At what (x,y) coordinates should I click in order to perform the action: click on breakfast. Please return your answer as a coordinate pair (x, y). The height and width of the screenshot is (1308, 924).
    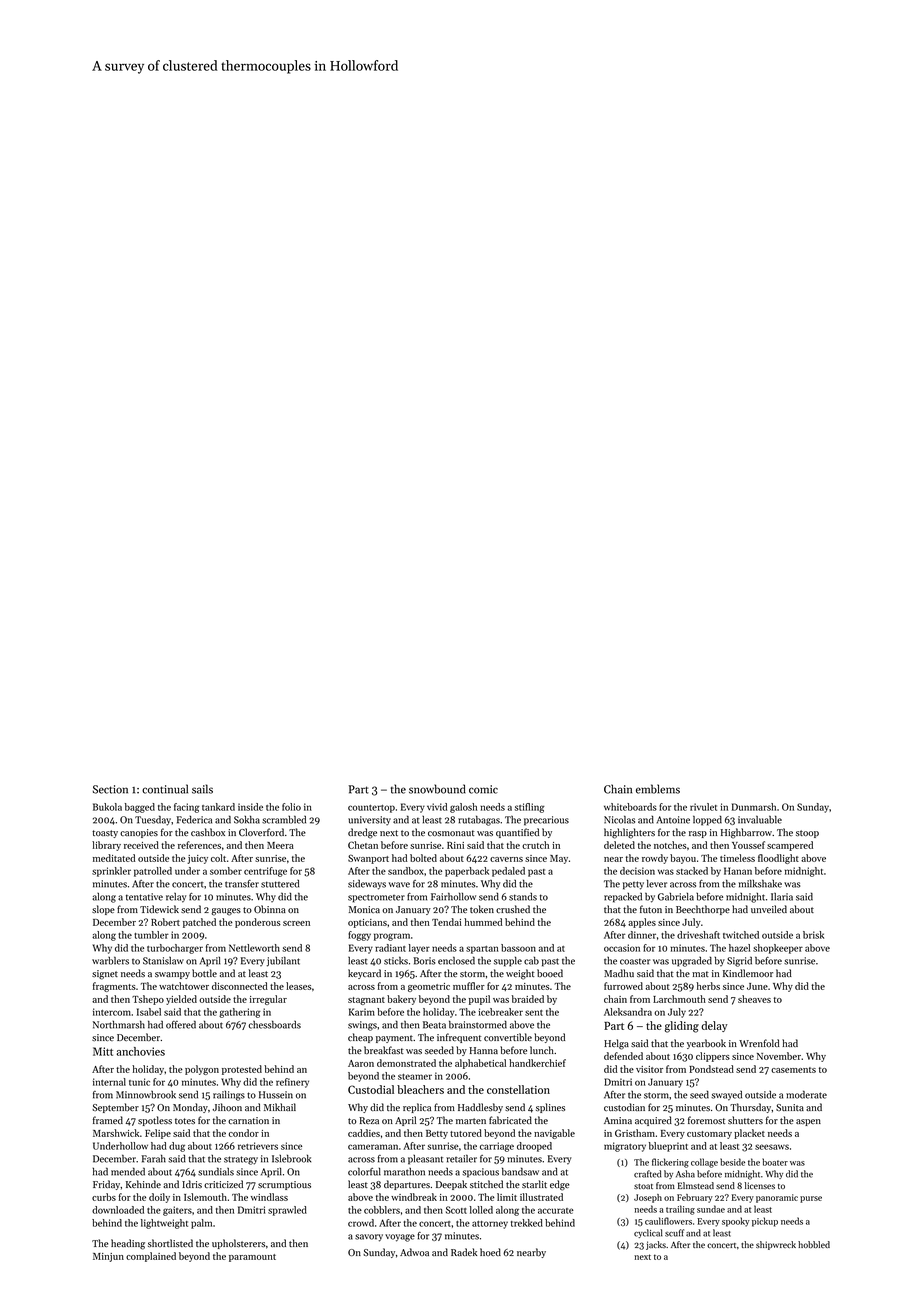
    Looking at the image, I should click on (384, 1050).
